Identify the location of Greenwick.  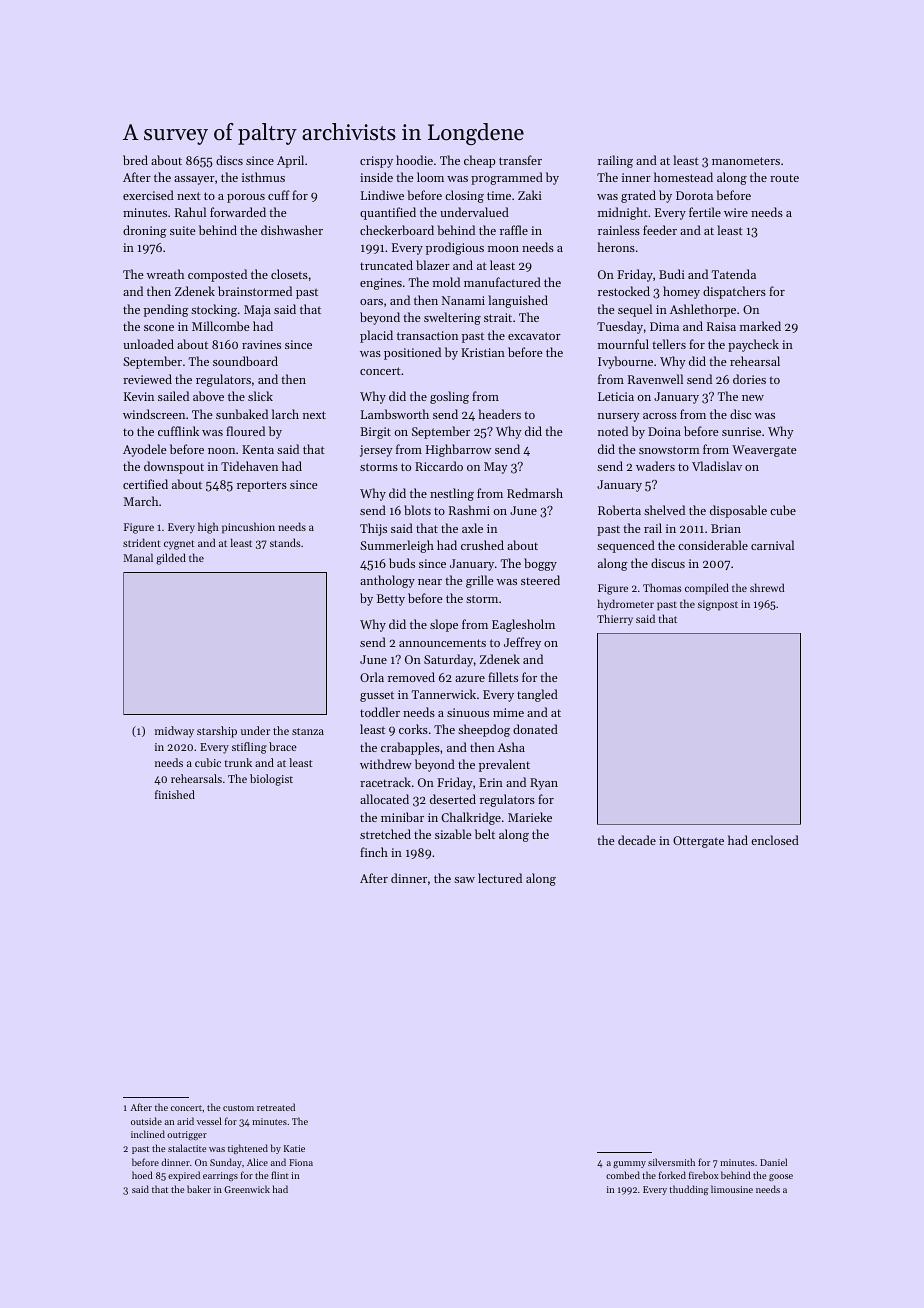
(247, 1189).
